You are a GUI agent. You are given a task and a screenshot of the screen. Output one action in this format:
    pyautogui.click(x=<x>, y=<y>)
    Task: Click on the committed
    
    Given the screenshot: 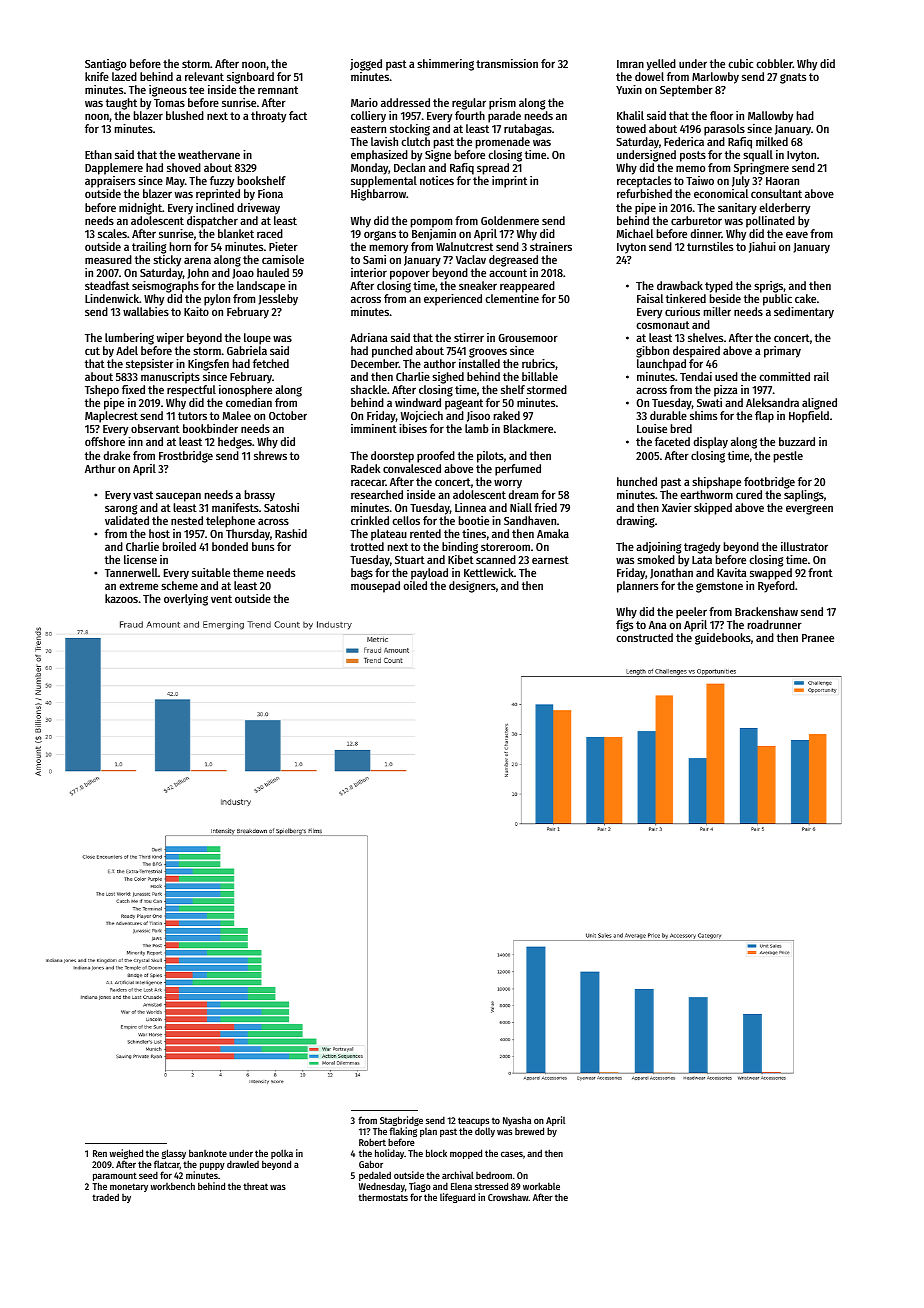 What is the action you would take?
    pyautogui.click(x=784, y=376)
